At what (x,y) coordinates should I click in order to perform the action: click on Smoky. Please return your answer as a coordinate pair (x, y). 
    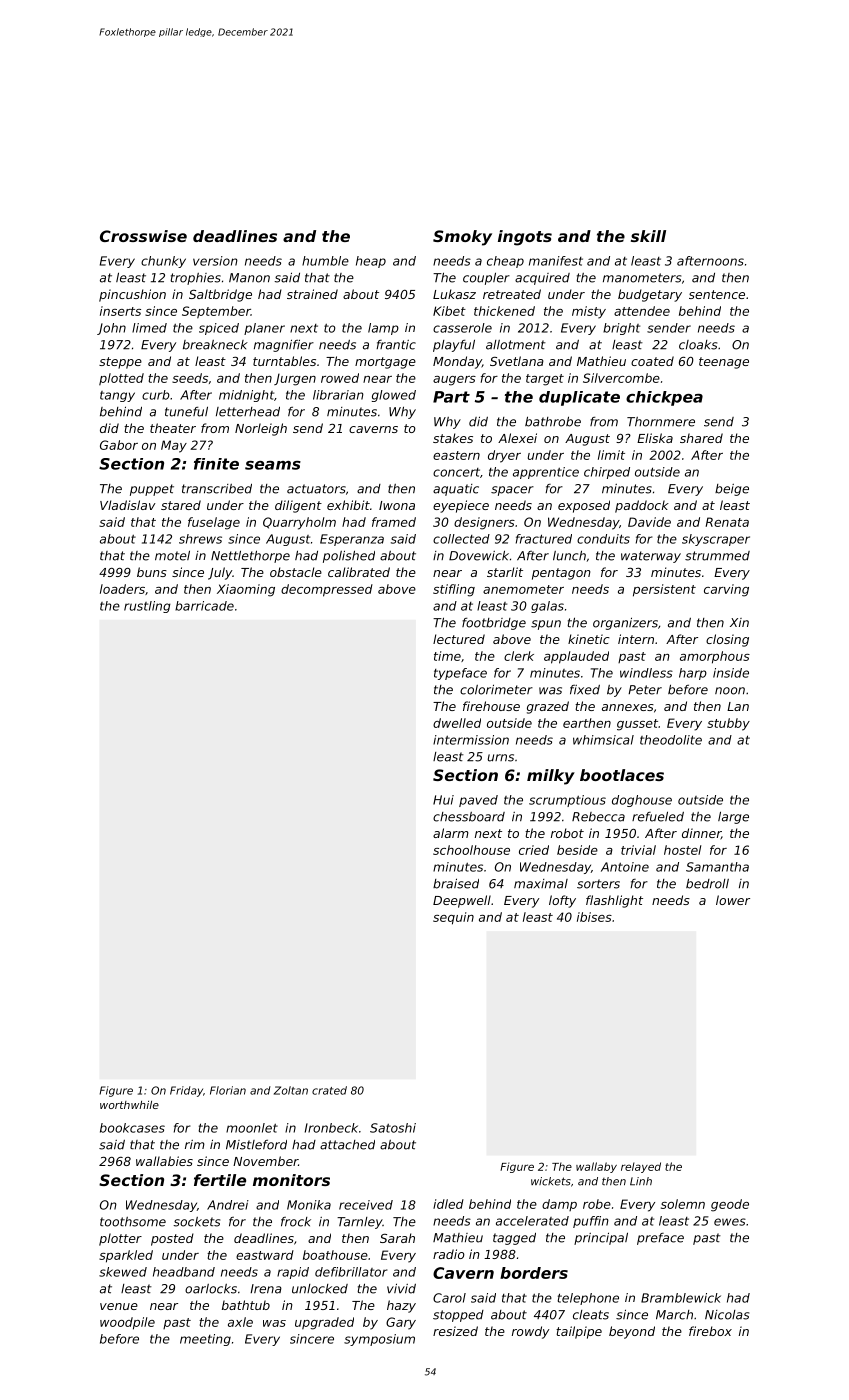
    Looking at the image, I should click on (462, 238).
